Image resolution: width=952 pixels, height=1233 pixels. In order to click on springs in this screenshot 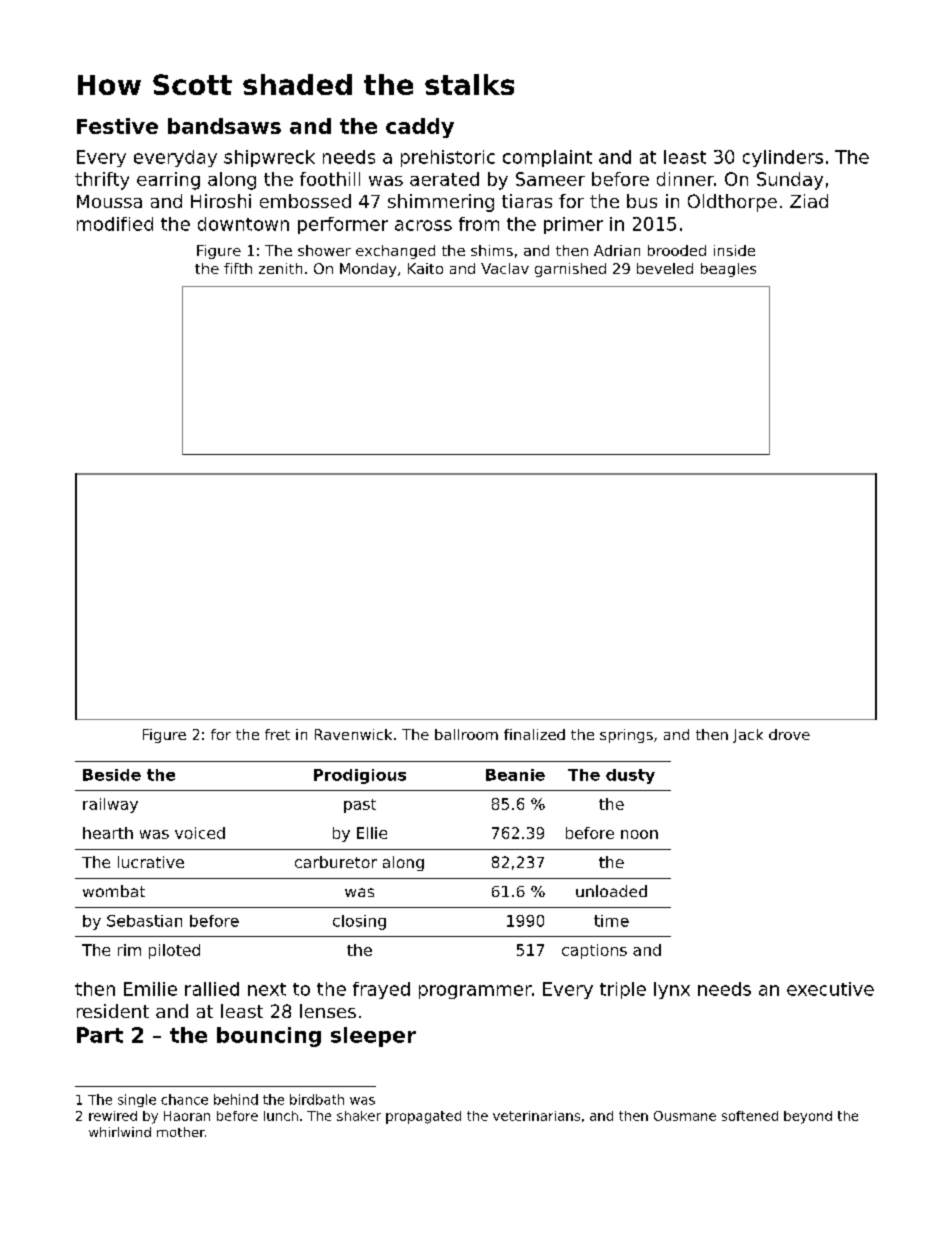, I will do `click(626, 736)`.
